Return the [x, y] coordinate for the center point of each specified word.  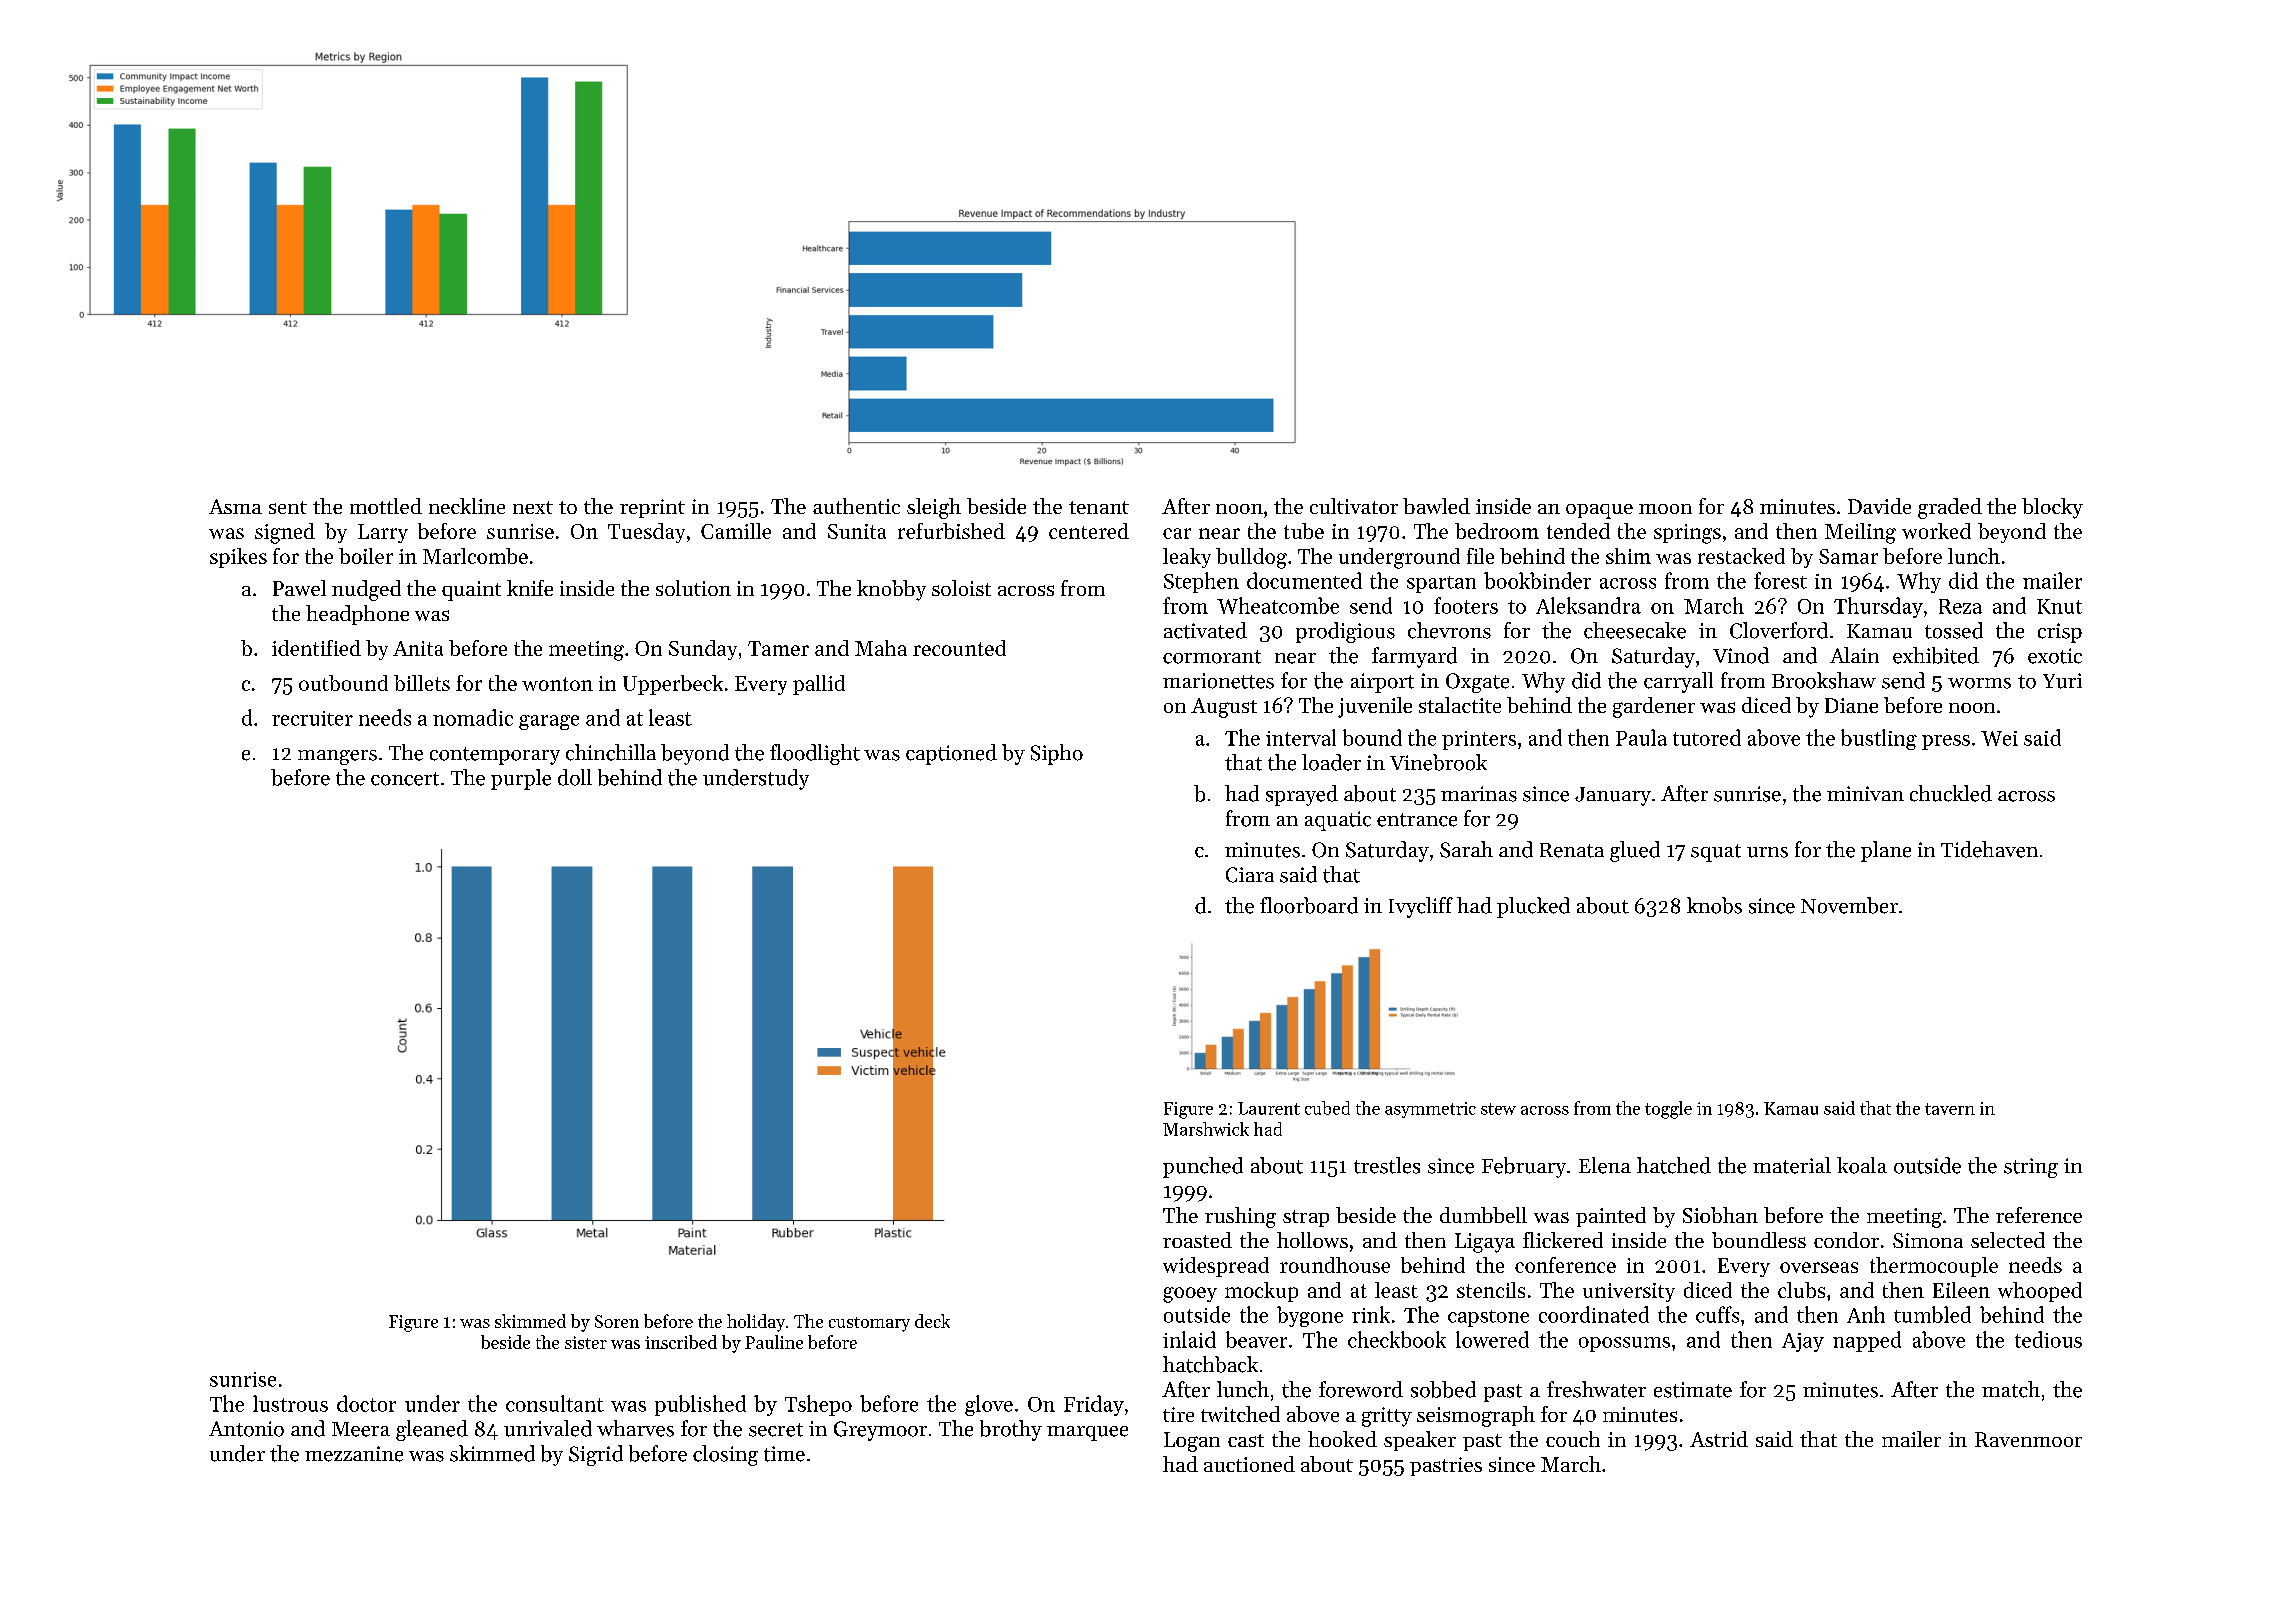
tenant [1099, 507]
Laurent [1269, 1108]
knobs [1714, 905]
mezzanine [354, 1454]
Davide [1879, 506]
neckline [467, 506]
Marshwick [1206, 1129]
